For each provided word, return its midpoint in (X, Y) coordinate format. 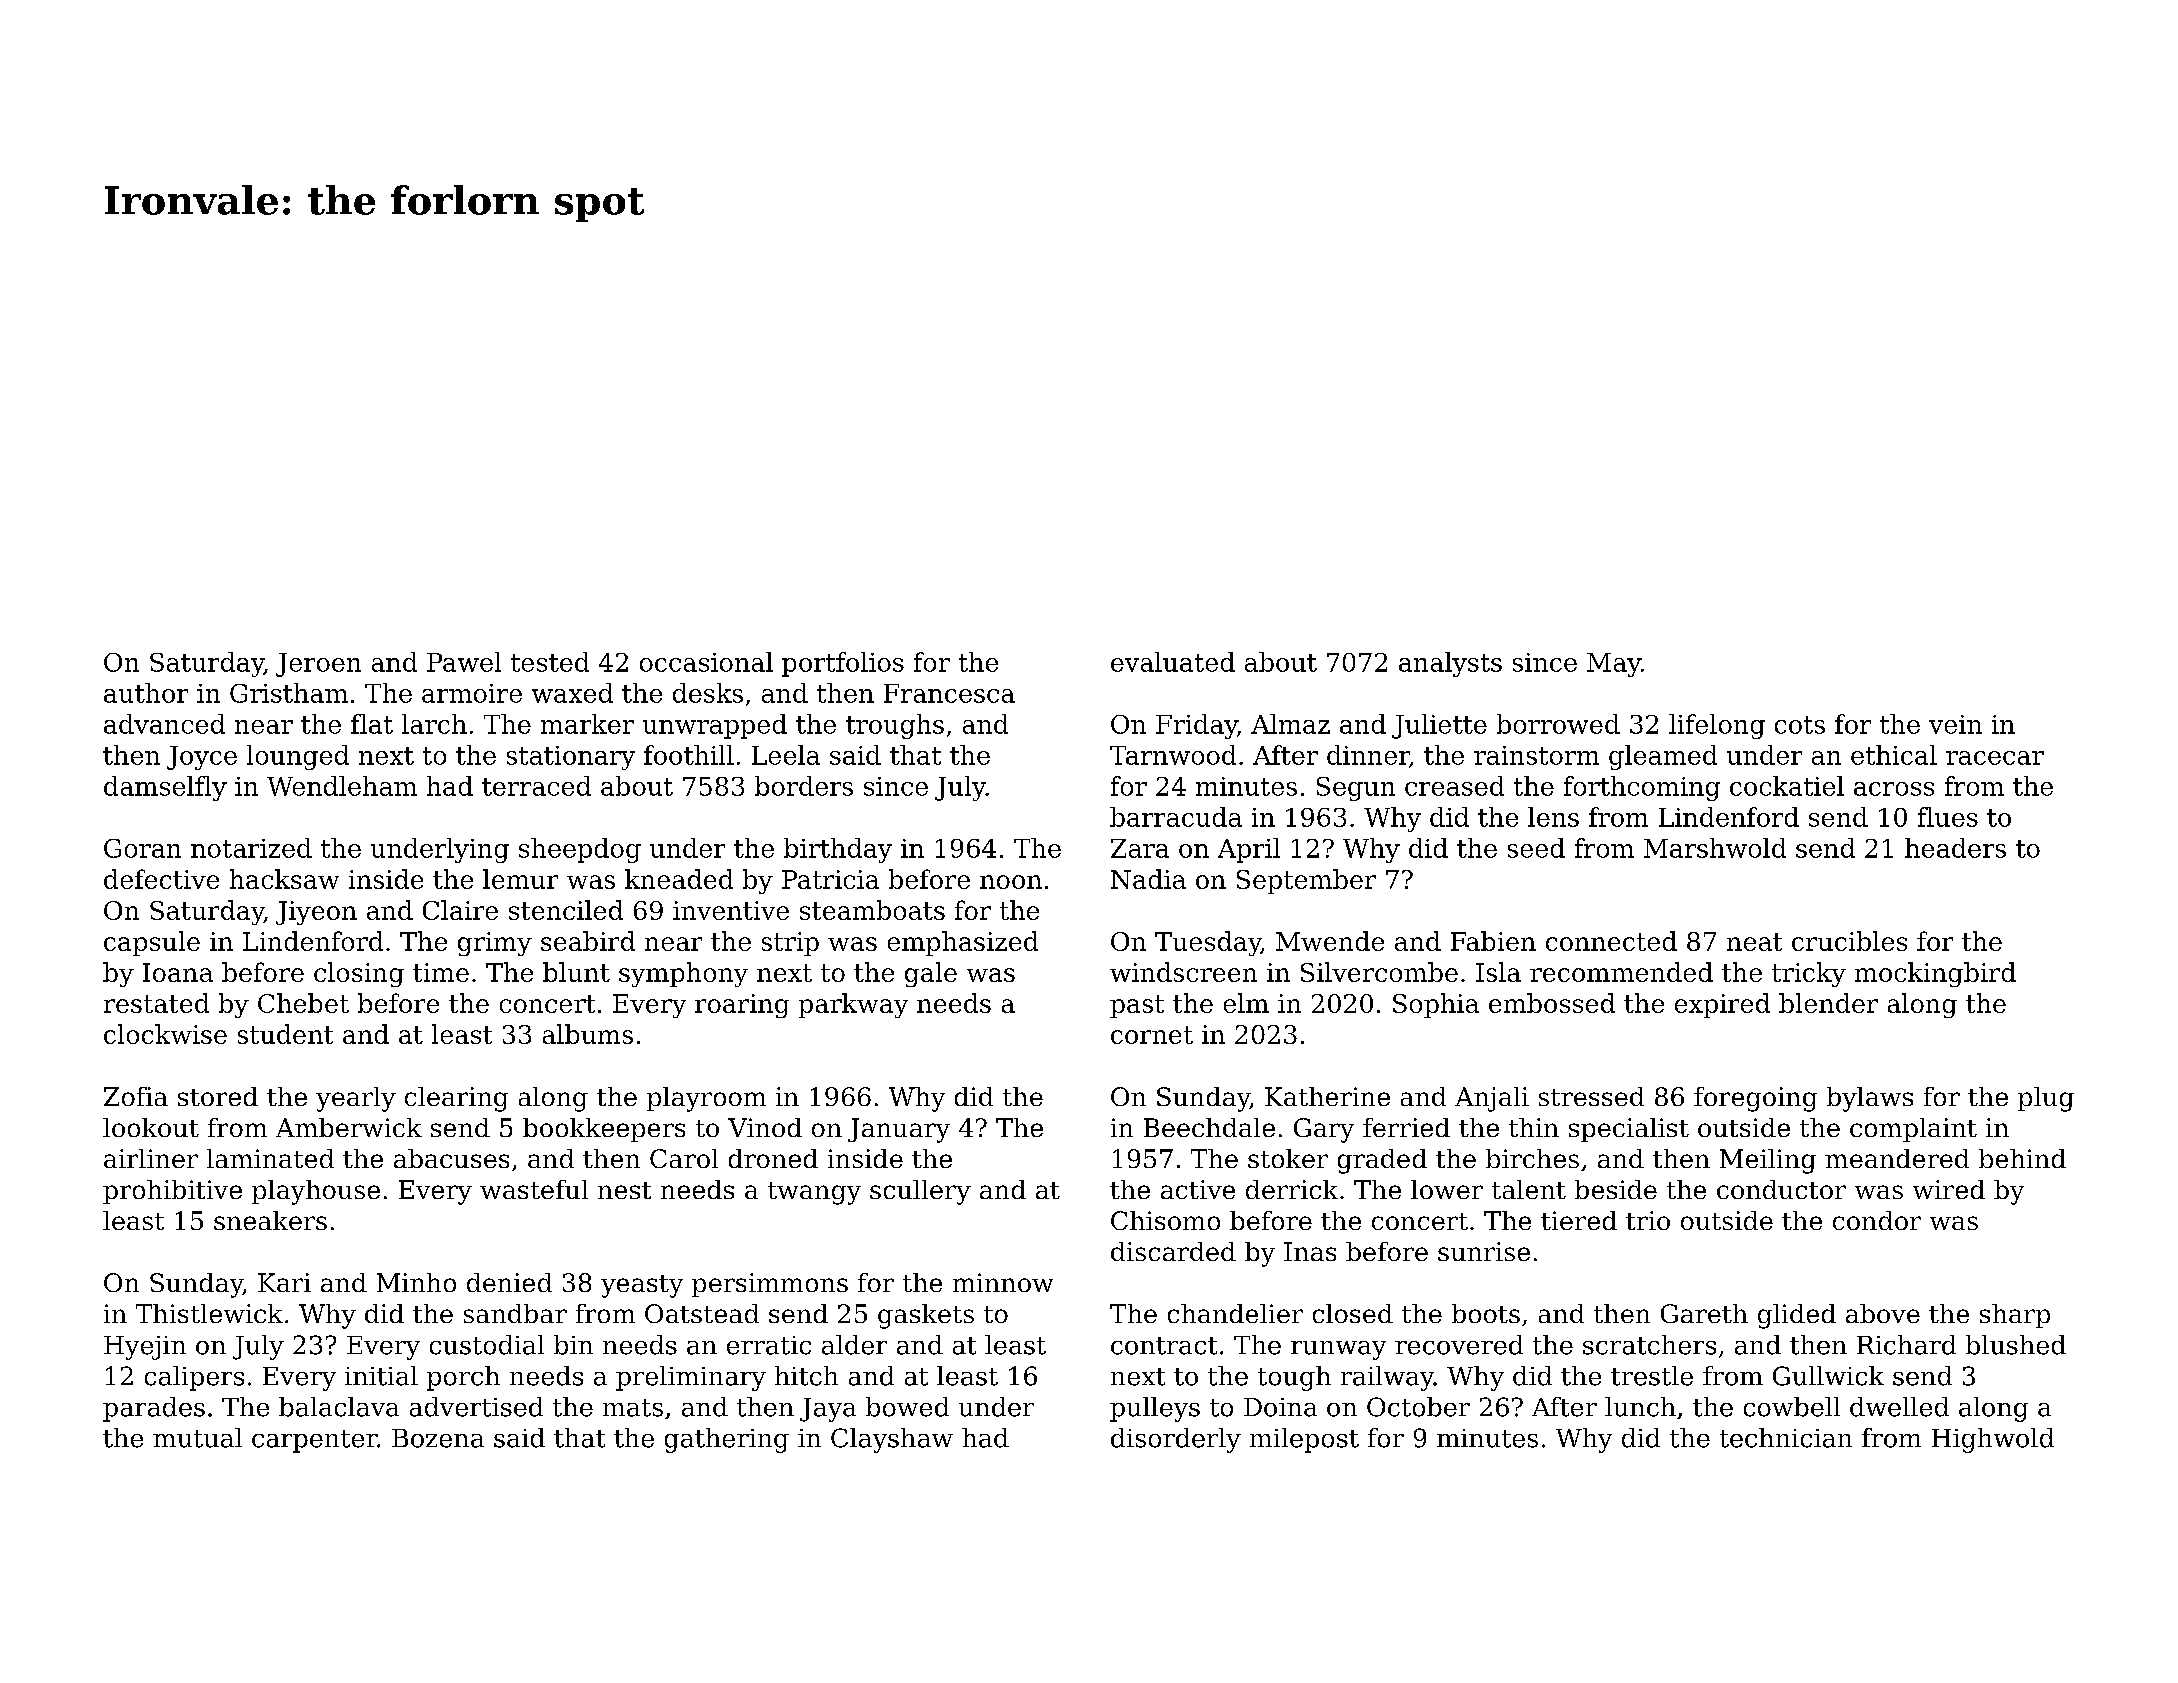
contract (1164, 1346)
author (146, 693)
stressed (1591, 1096)
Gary (1324, 1130)
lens (1553, 817)
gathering (727, 1440)
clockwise (165, 1034)
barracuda (1176, 817)
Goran (142, 848)
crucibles (1849, 941)
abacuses (451, 1158)
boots (1486, 1313)
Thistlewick (209, 1313)
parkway (853, 1005)
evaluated (1173, 662)
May (1614, 665)
